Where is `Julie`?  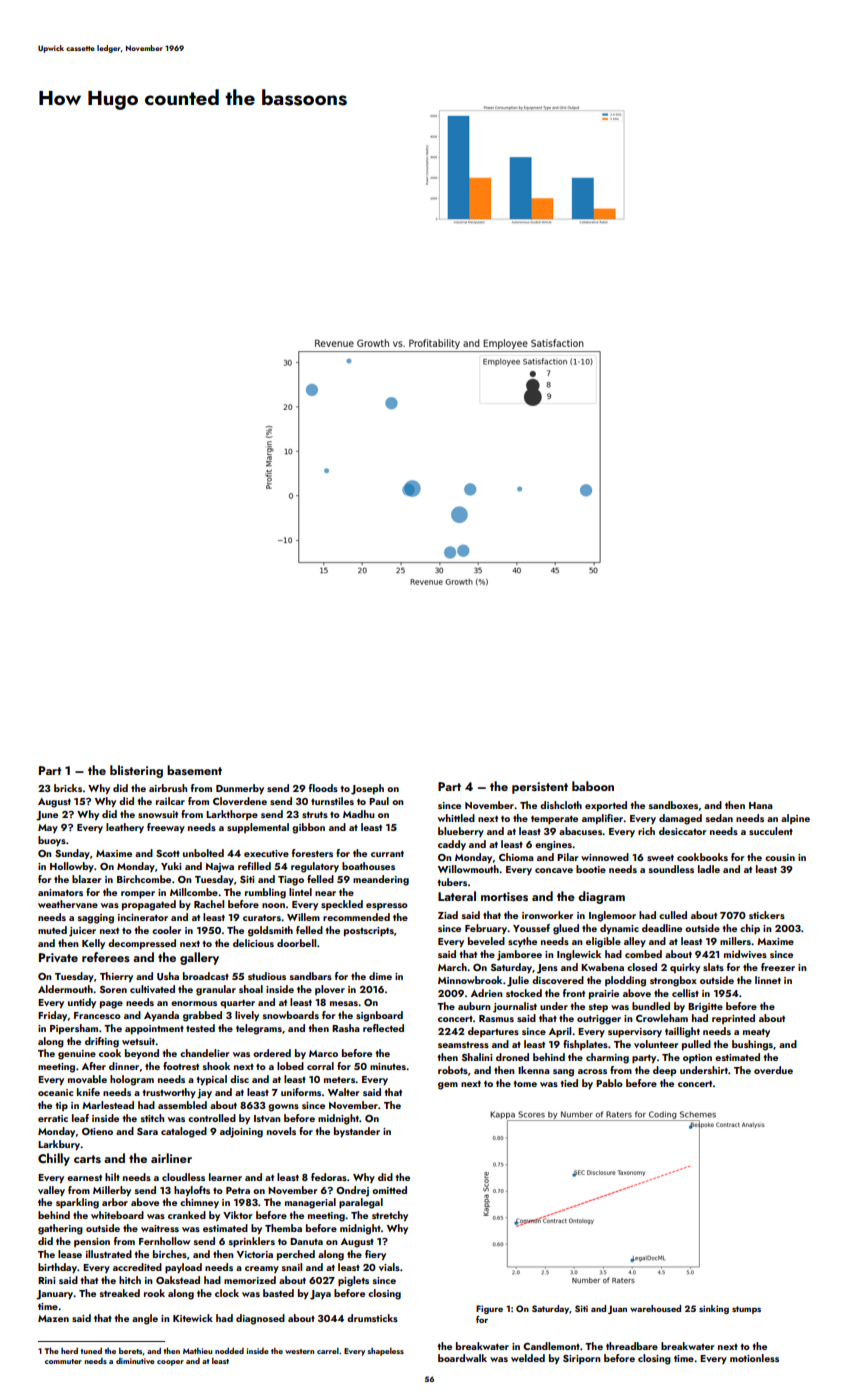 Julie is located at coordinates (518, 981).
